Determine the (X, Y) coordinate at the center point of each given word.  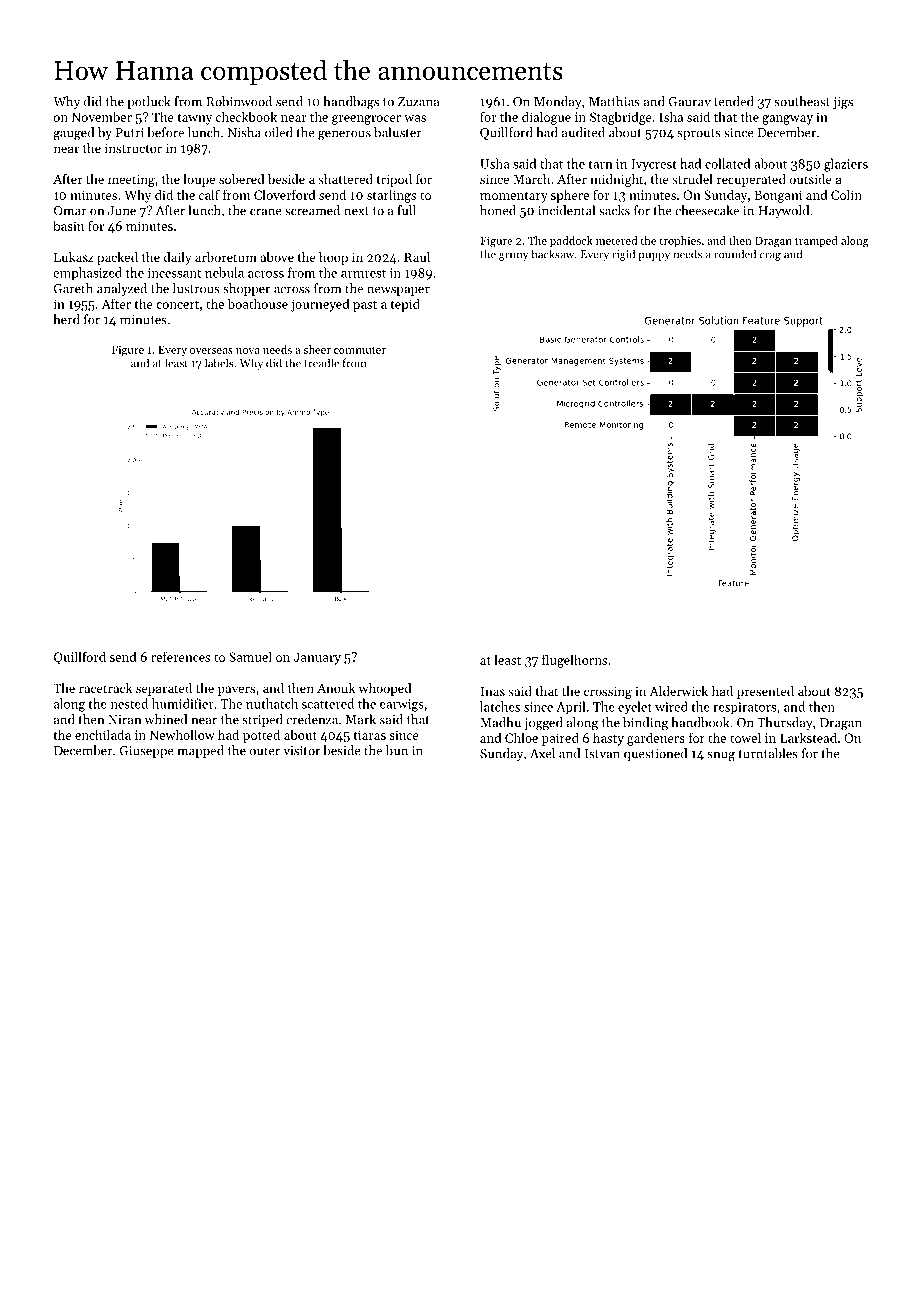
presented (765, 692)
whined (166, 719)
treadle (321, 363)
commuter (360, 350)
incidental (566, 210)
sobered (242, 179)
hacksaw (552, 254)
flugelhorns (574, 661)
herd (66, 319)
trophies (680, 241)
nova (248, 351)
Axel (542, 753)
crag (770, 256)
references (180, 656)
